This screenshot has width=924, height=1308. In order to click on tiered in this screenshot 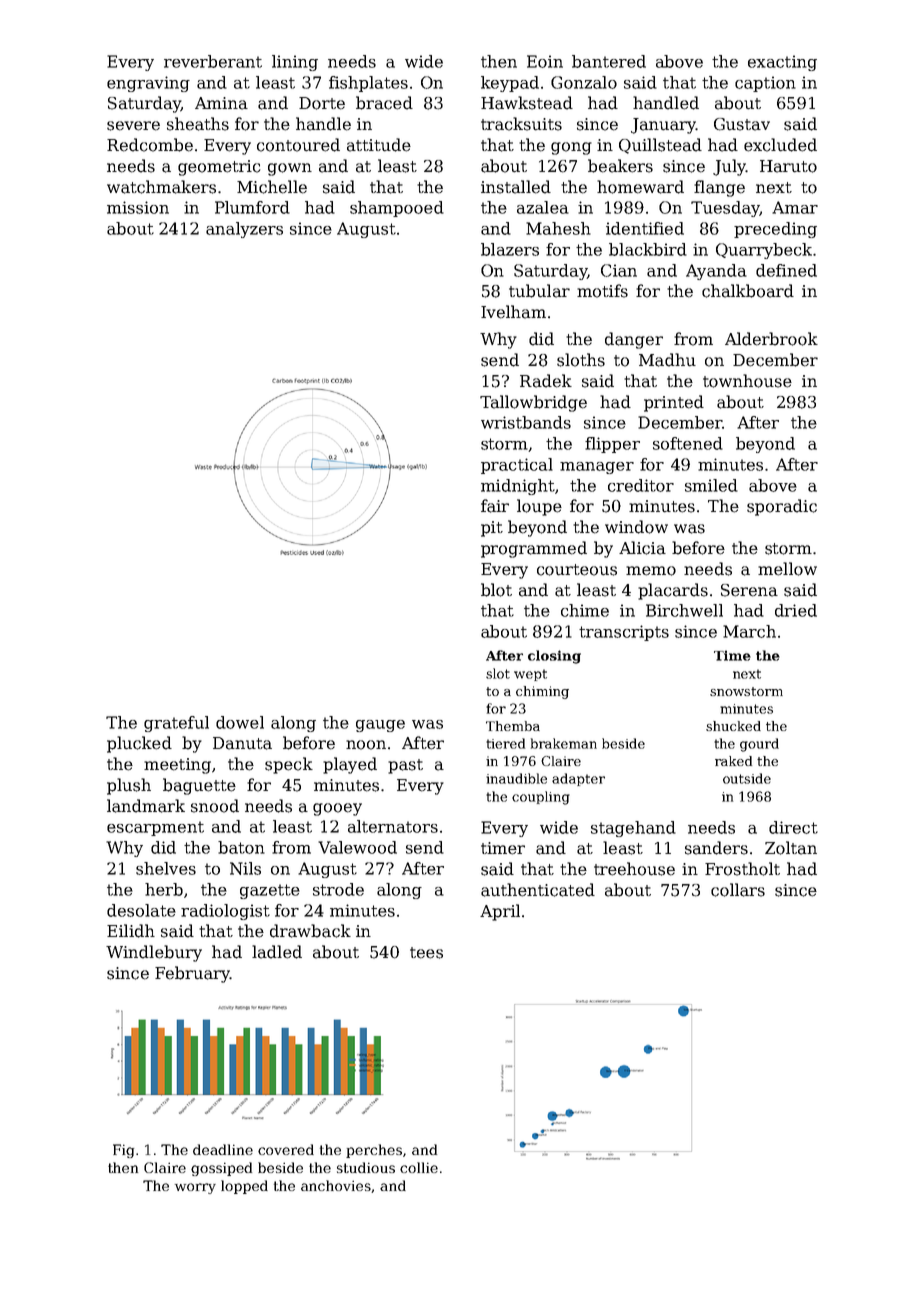, I will do `click(505, 743)`.
